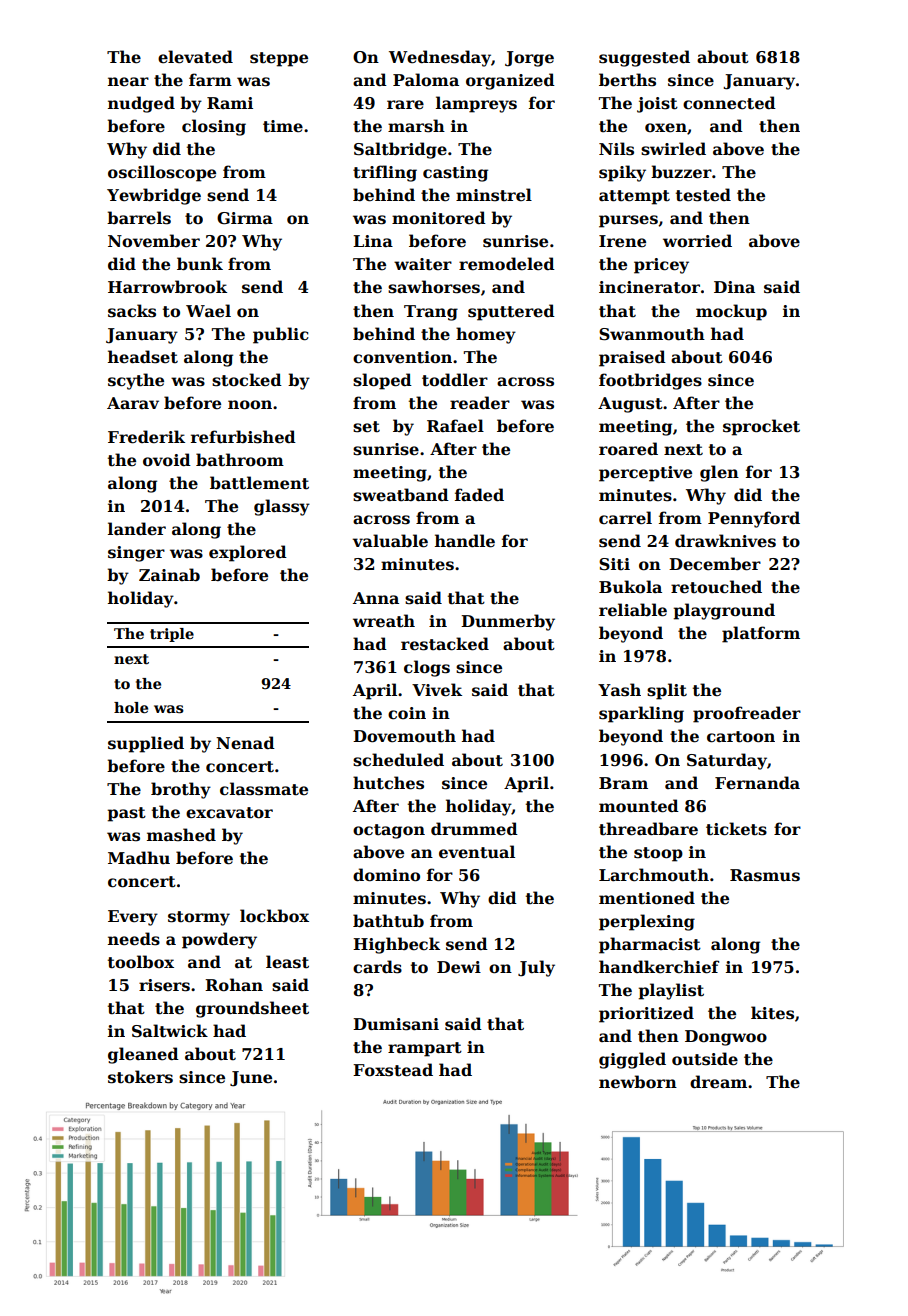 This screenshot has height=1316, width=908. What do you see at coordinates (650, 381) in the screenshot?
I see `footbridges` at bounding box center [650, 381].
